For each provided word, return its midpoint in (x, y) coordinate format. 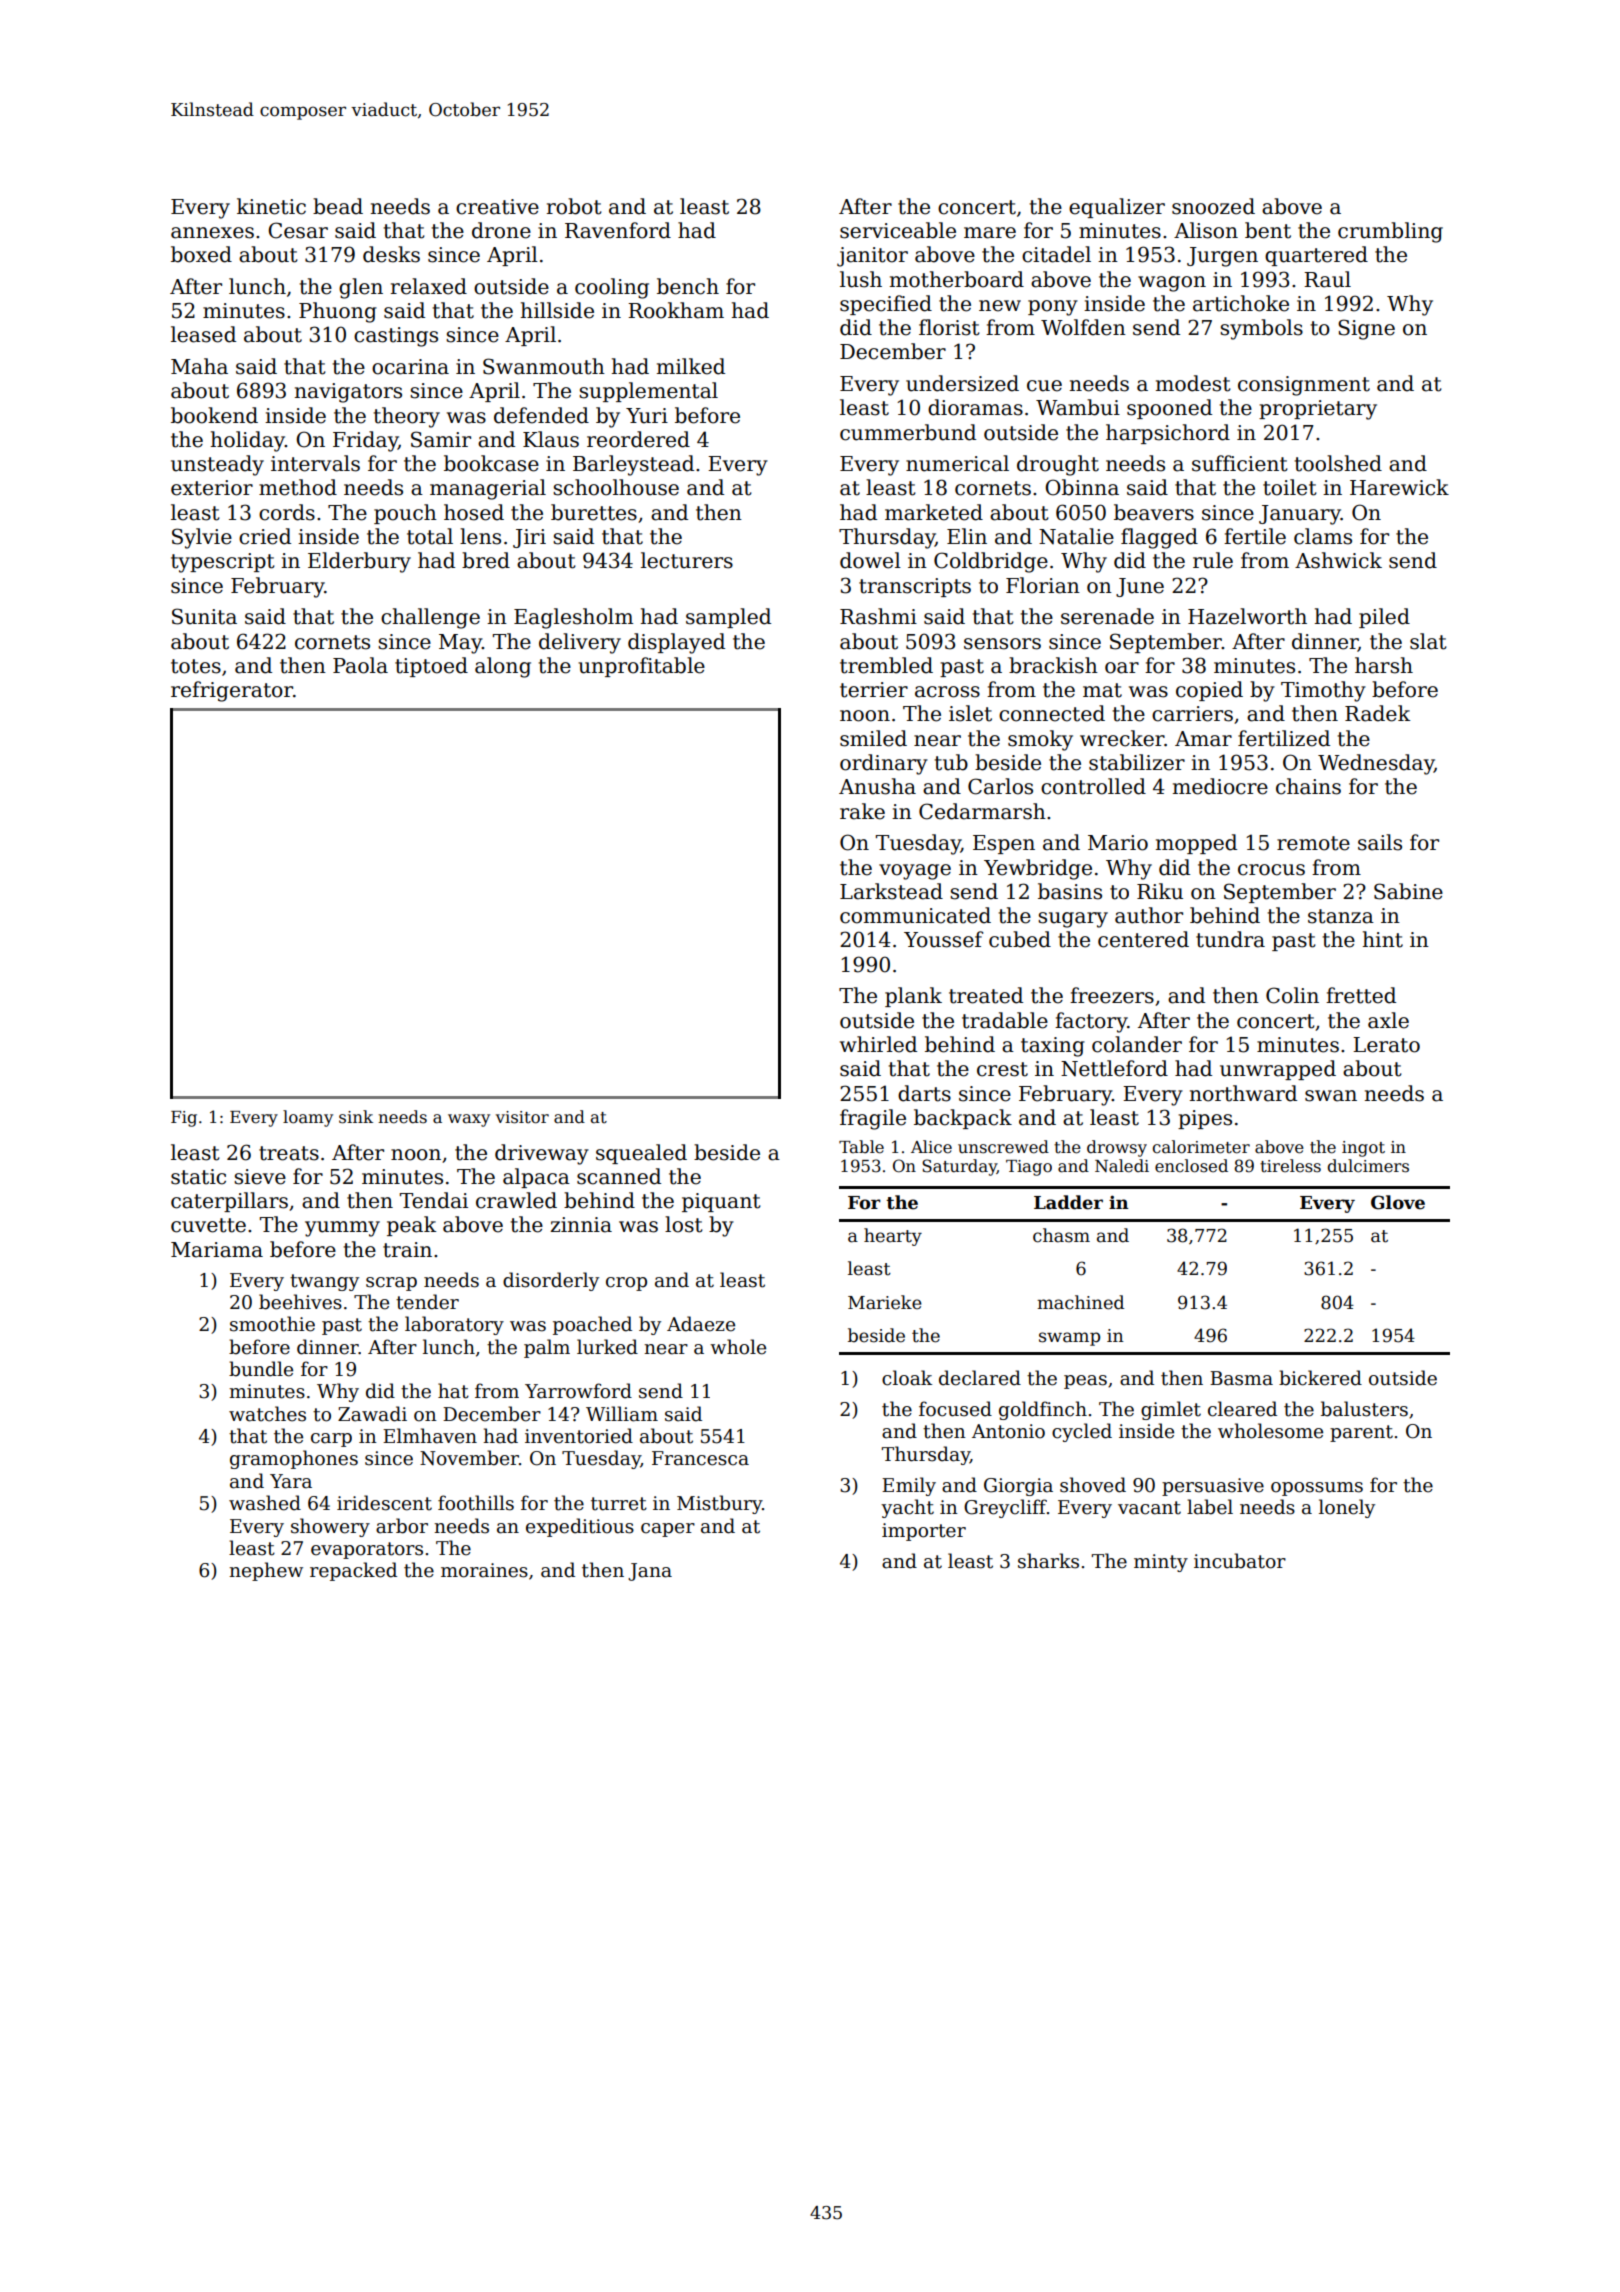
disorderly (551, 1281)
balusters (1364, 1409)
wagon (1172, 284)
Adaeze (701, 1324)
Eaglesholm (573, 618)
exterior (212, 488)
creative (497, 207)
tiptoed (431, 667)
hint (1383, 939)
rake (862, 811)
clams (1323, 536)
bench (688, 286)
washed (265, 1503)
